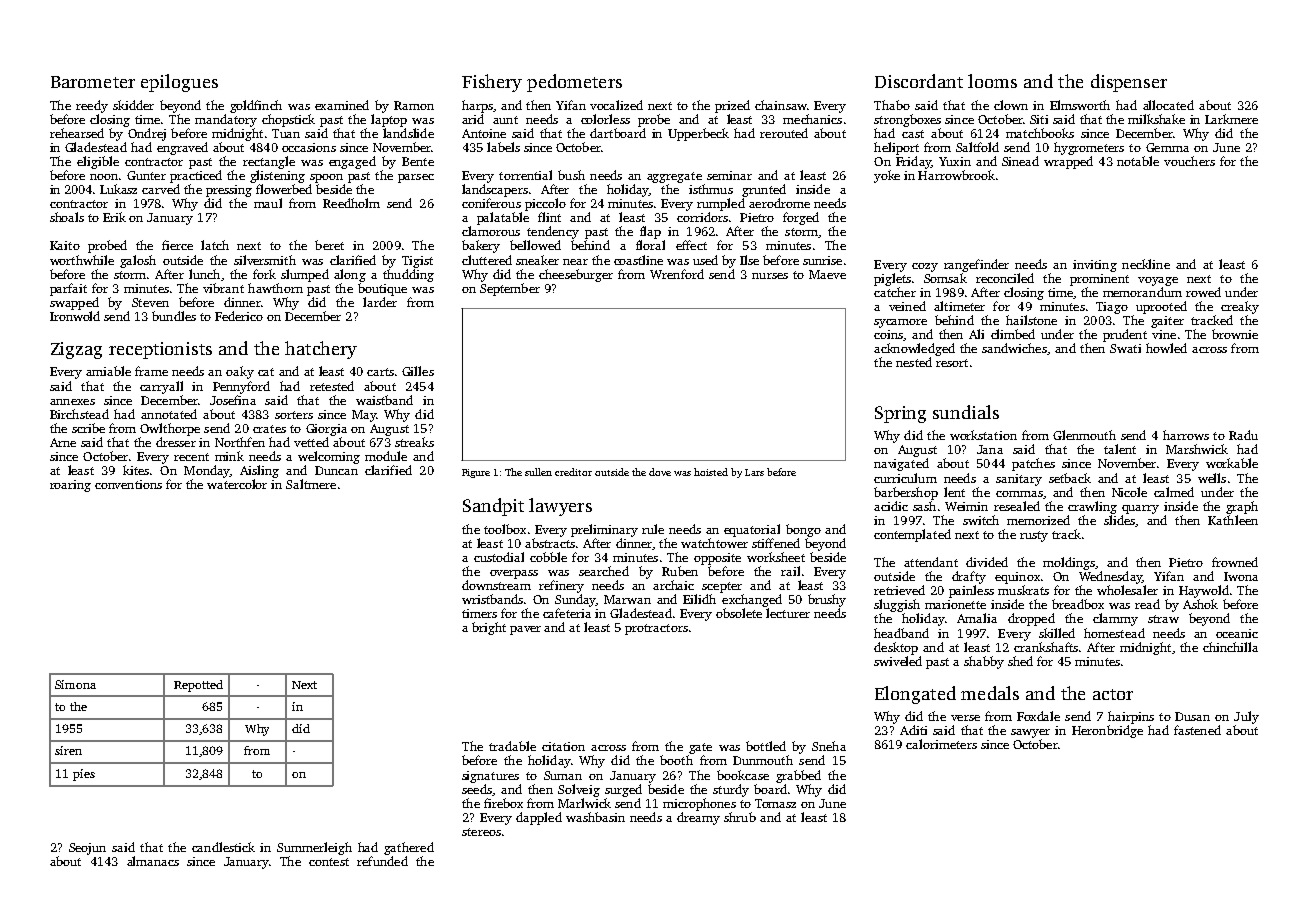 Image resolution: width=1308 pixels, height=924 pixels. What do you see at coordinates (1046, 647) in the screenshot?
I see `crankshafts` at bounding box center [1046, 647].
